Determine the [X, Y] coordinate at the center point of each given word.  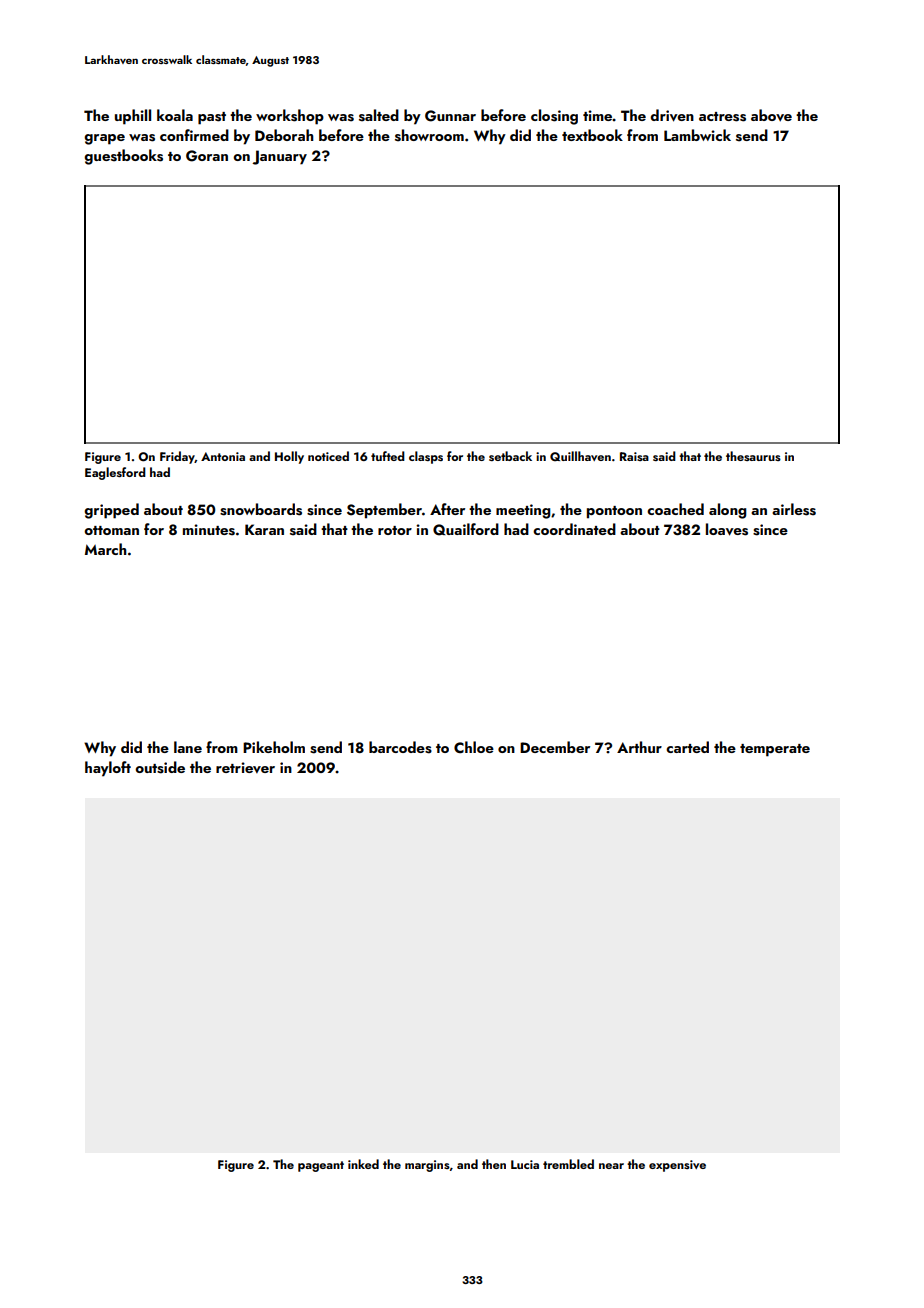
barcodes [400, 747]
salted [379, 115]
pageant [321, 1166]
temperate [775, 750]
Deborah [284, 135]
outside [160, 767]
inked [363, 1164]
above [771, 115]
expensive [677, 1166]
